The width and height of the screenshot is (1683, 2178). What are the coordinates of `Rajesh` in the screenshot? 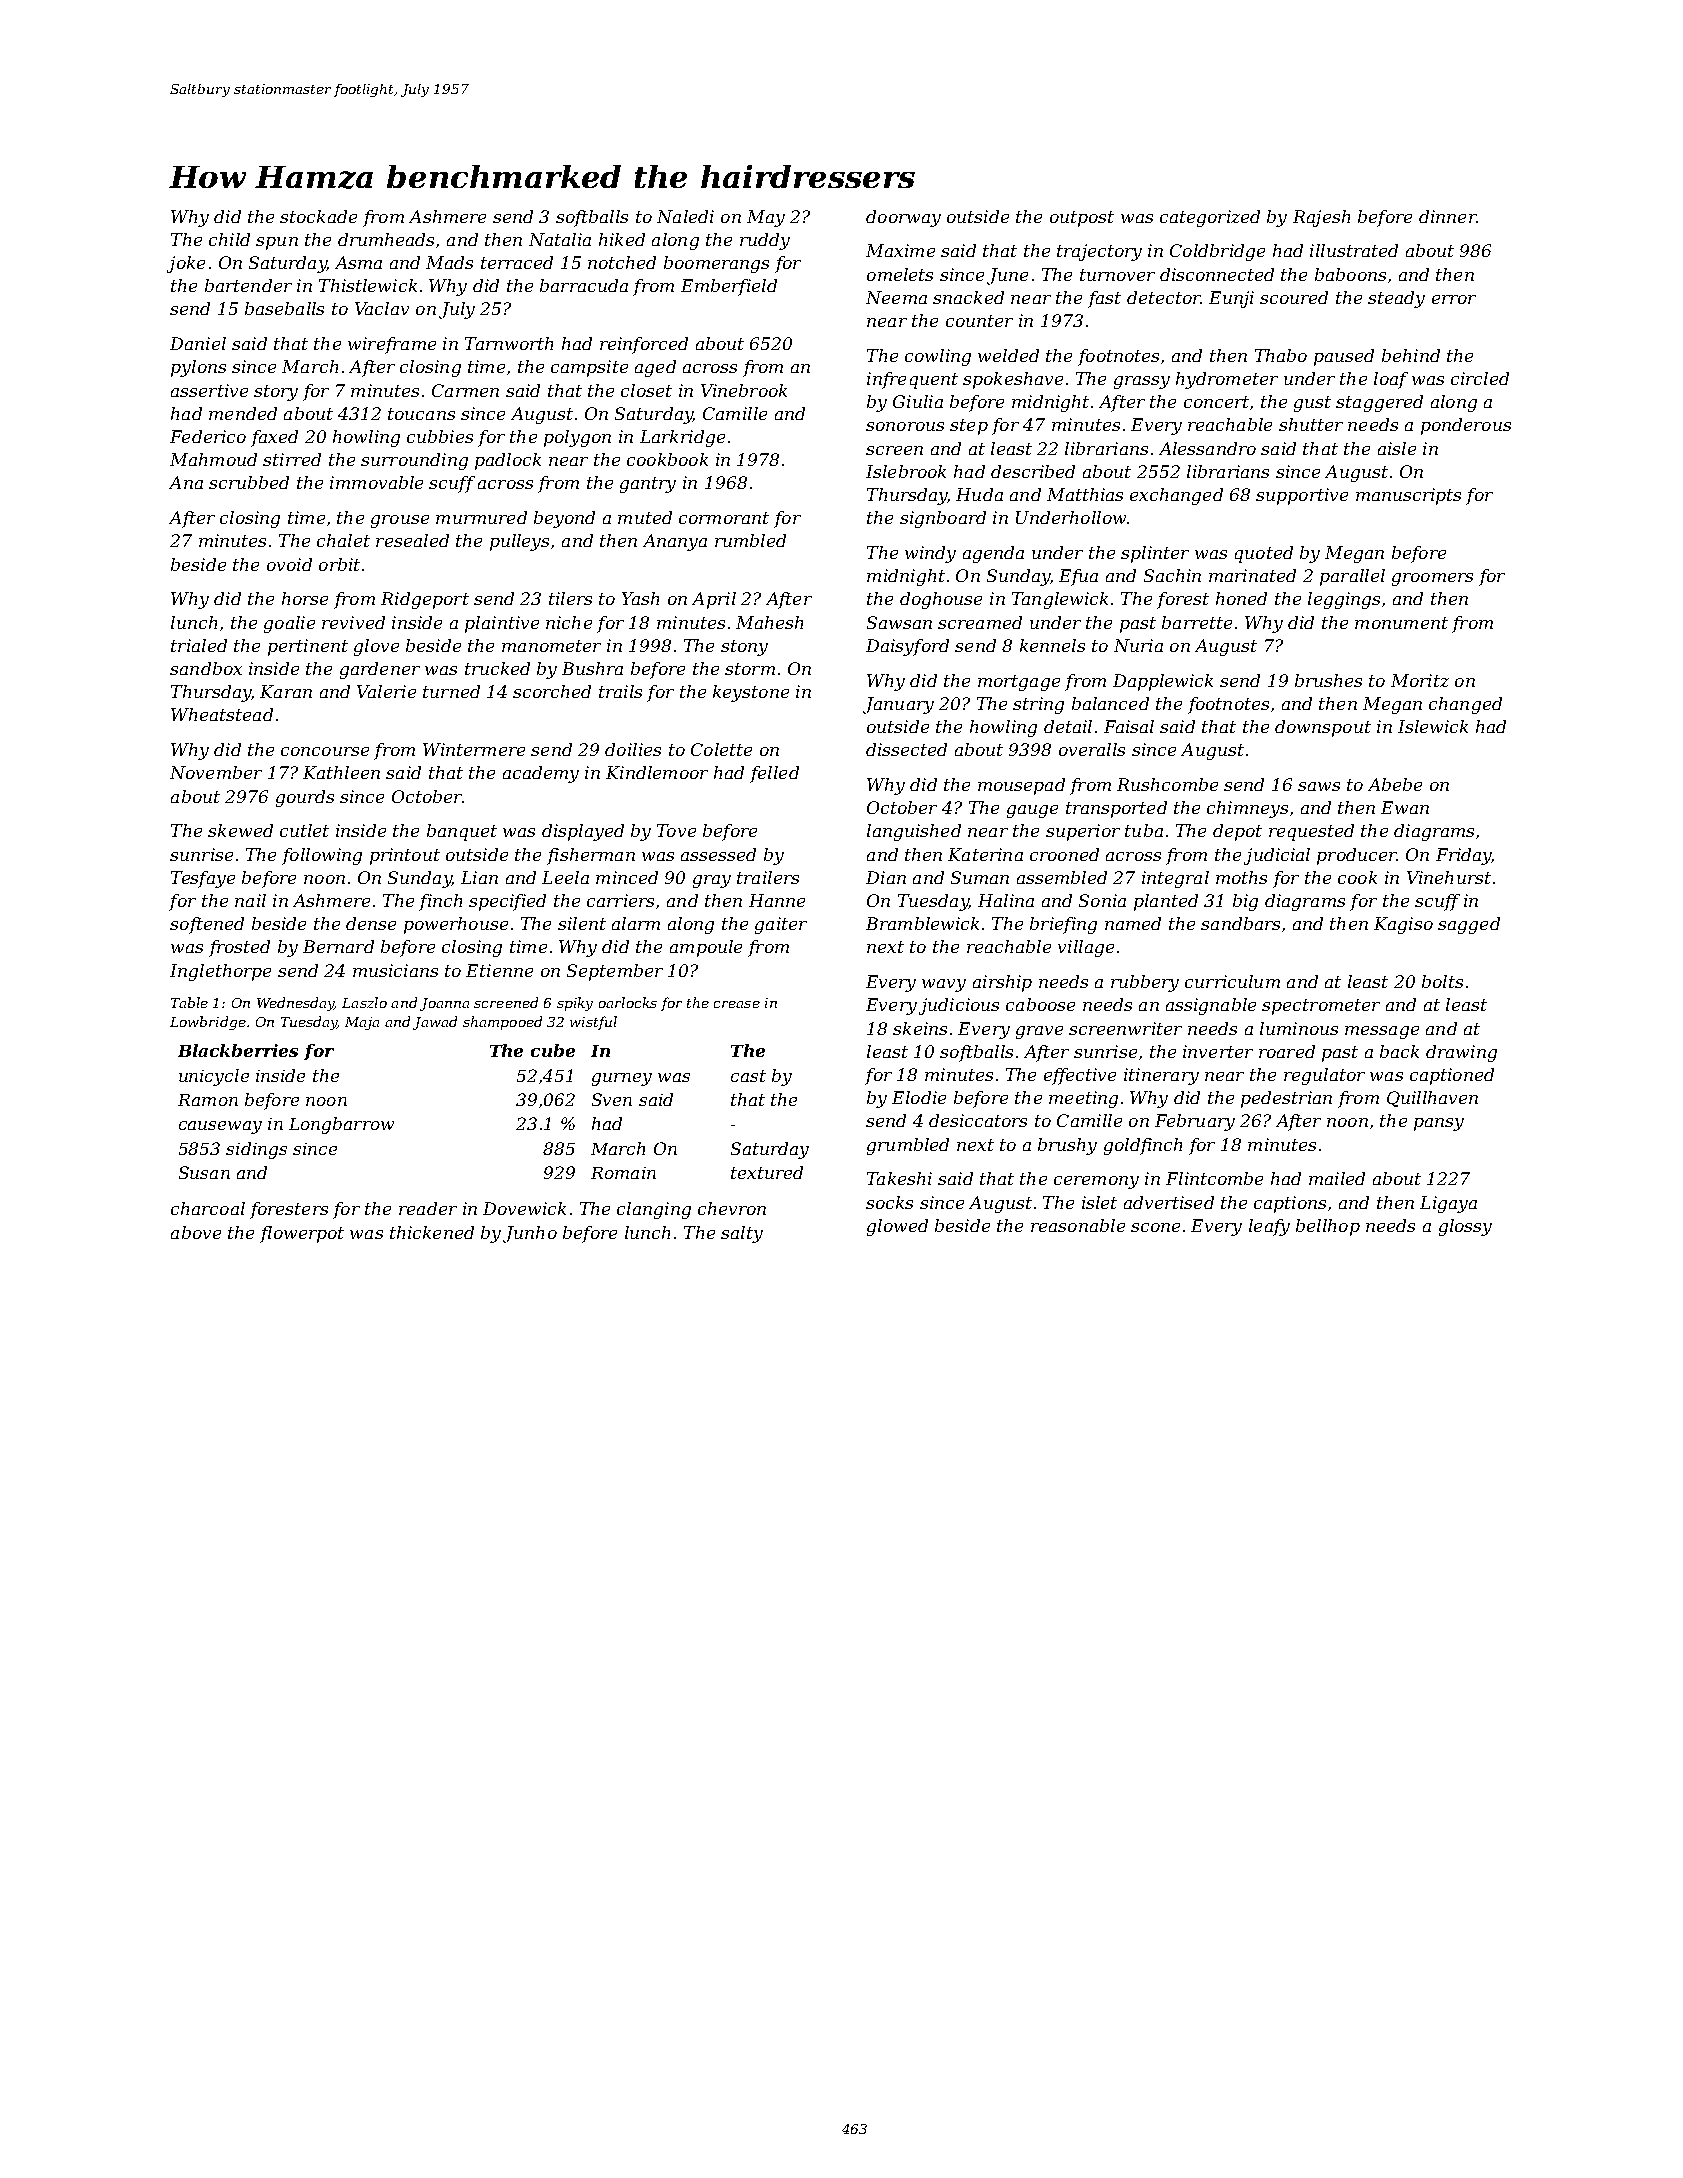 It's located at (1321, 218).
